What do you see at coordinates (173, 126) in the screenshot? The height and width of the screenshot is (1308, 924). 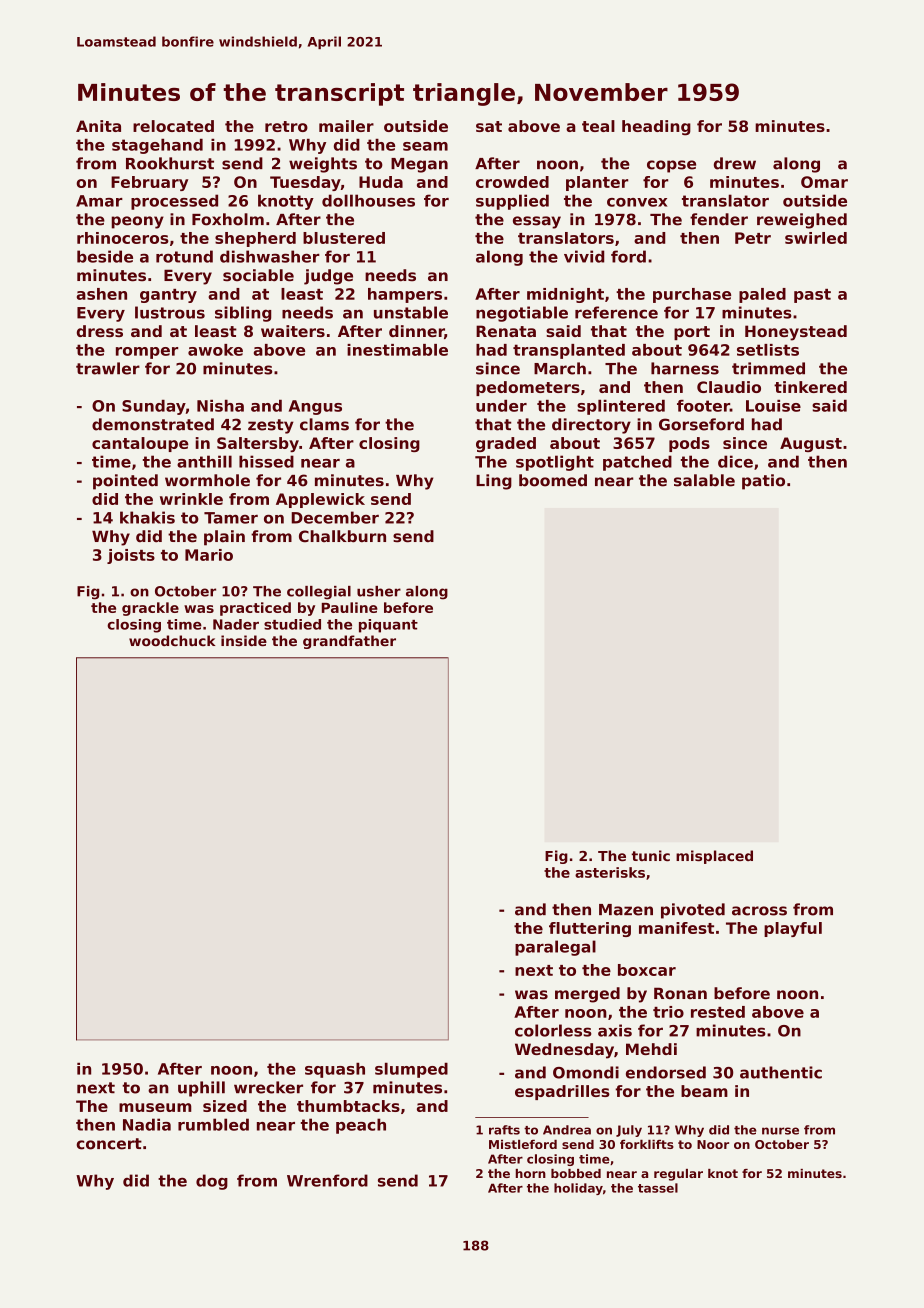 I see `relocated` at bounding box center [173, 126].
